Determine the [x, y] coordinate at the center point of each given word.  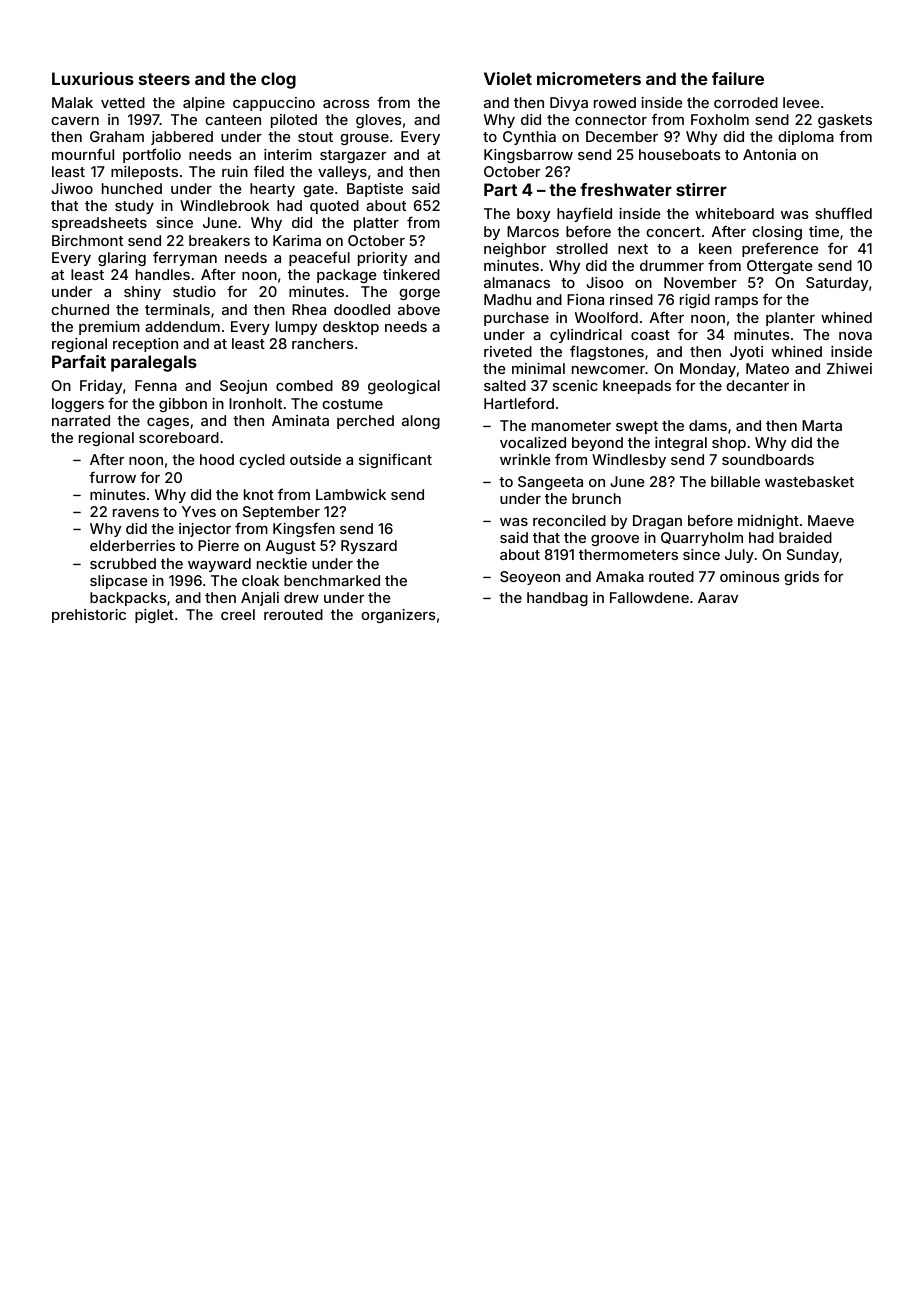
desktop [351, 328]
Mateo [767, 368]
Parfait [79, 361]
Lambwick [351, 494]
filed [269, 171]
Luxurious [93, 78]
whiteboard [734, 213]
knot [259, 494]
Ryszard [369, 547]
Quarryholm [702, 539]
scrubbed [123, 563]
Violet [508, 78]
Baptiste [375, 190]
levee [801, 102]
